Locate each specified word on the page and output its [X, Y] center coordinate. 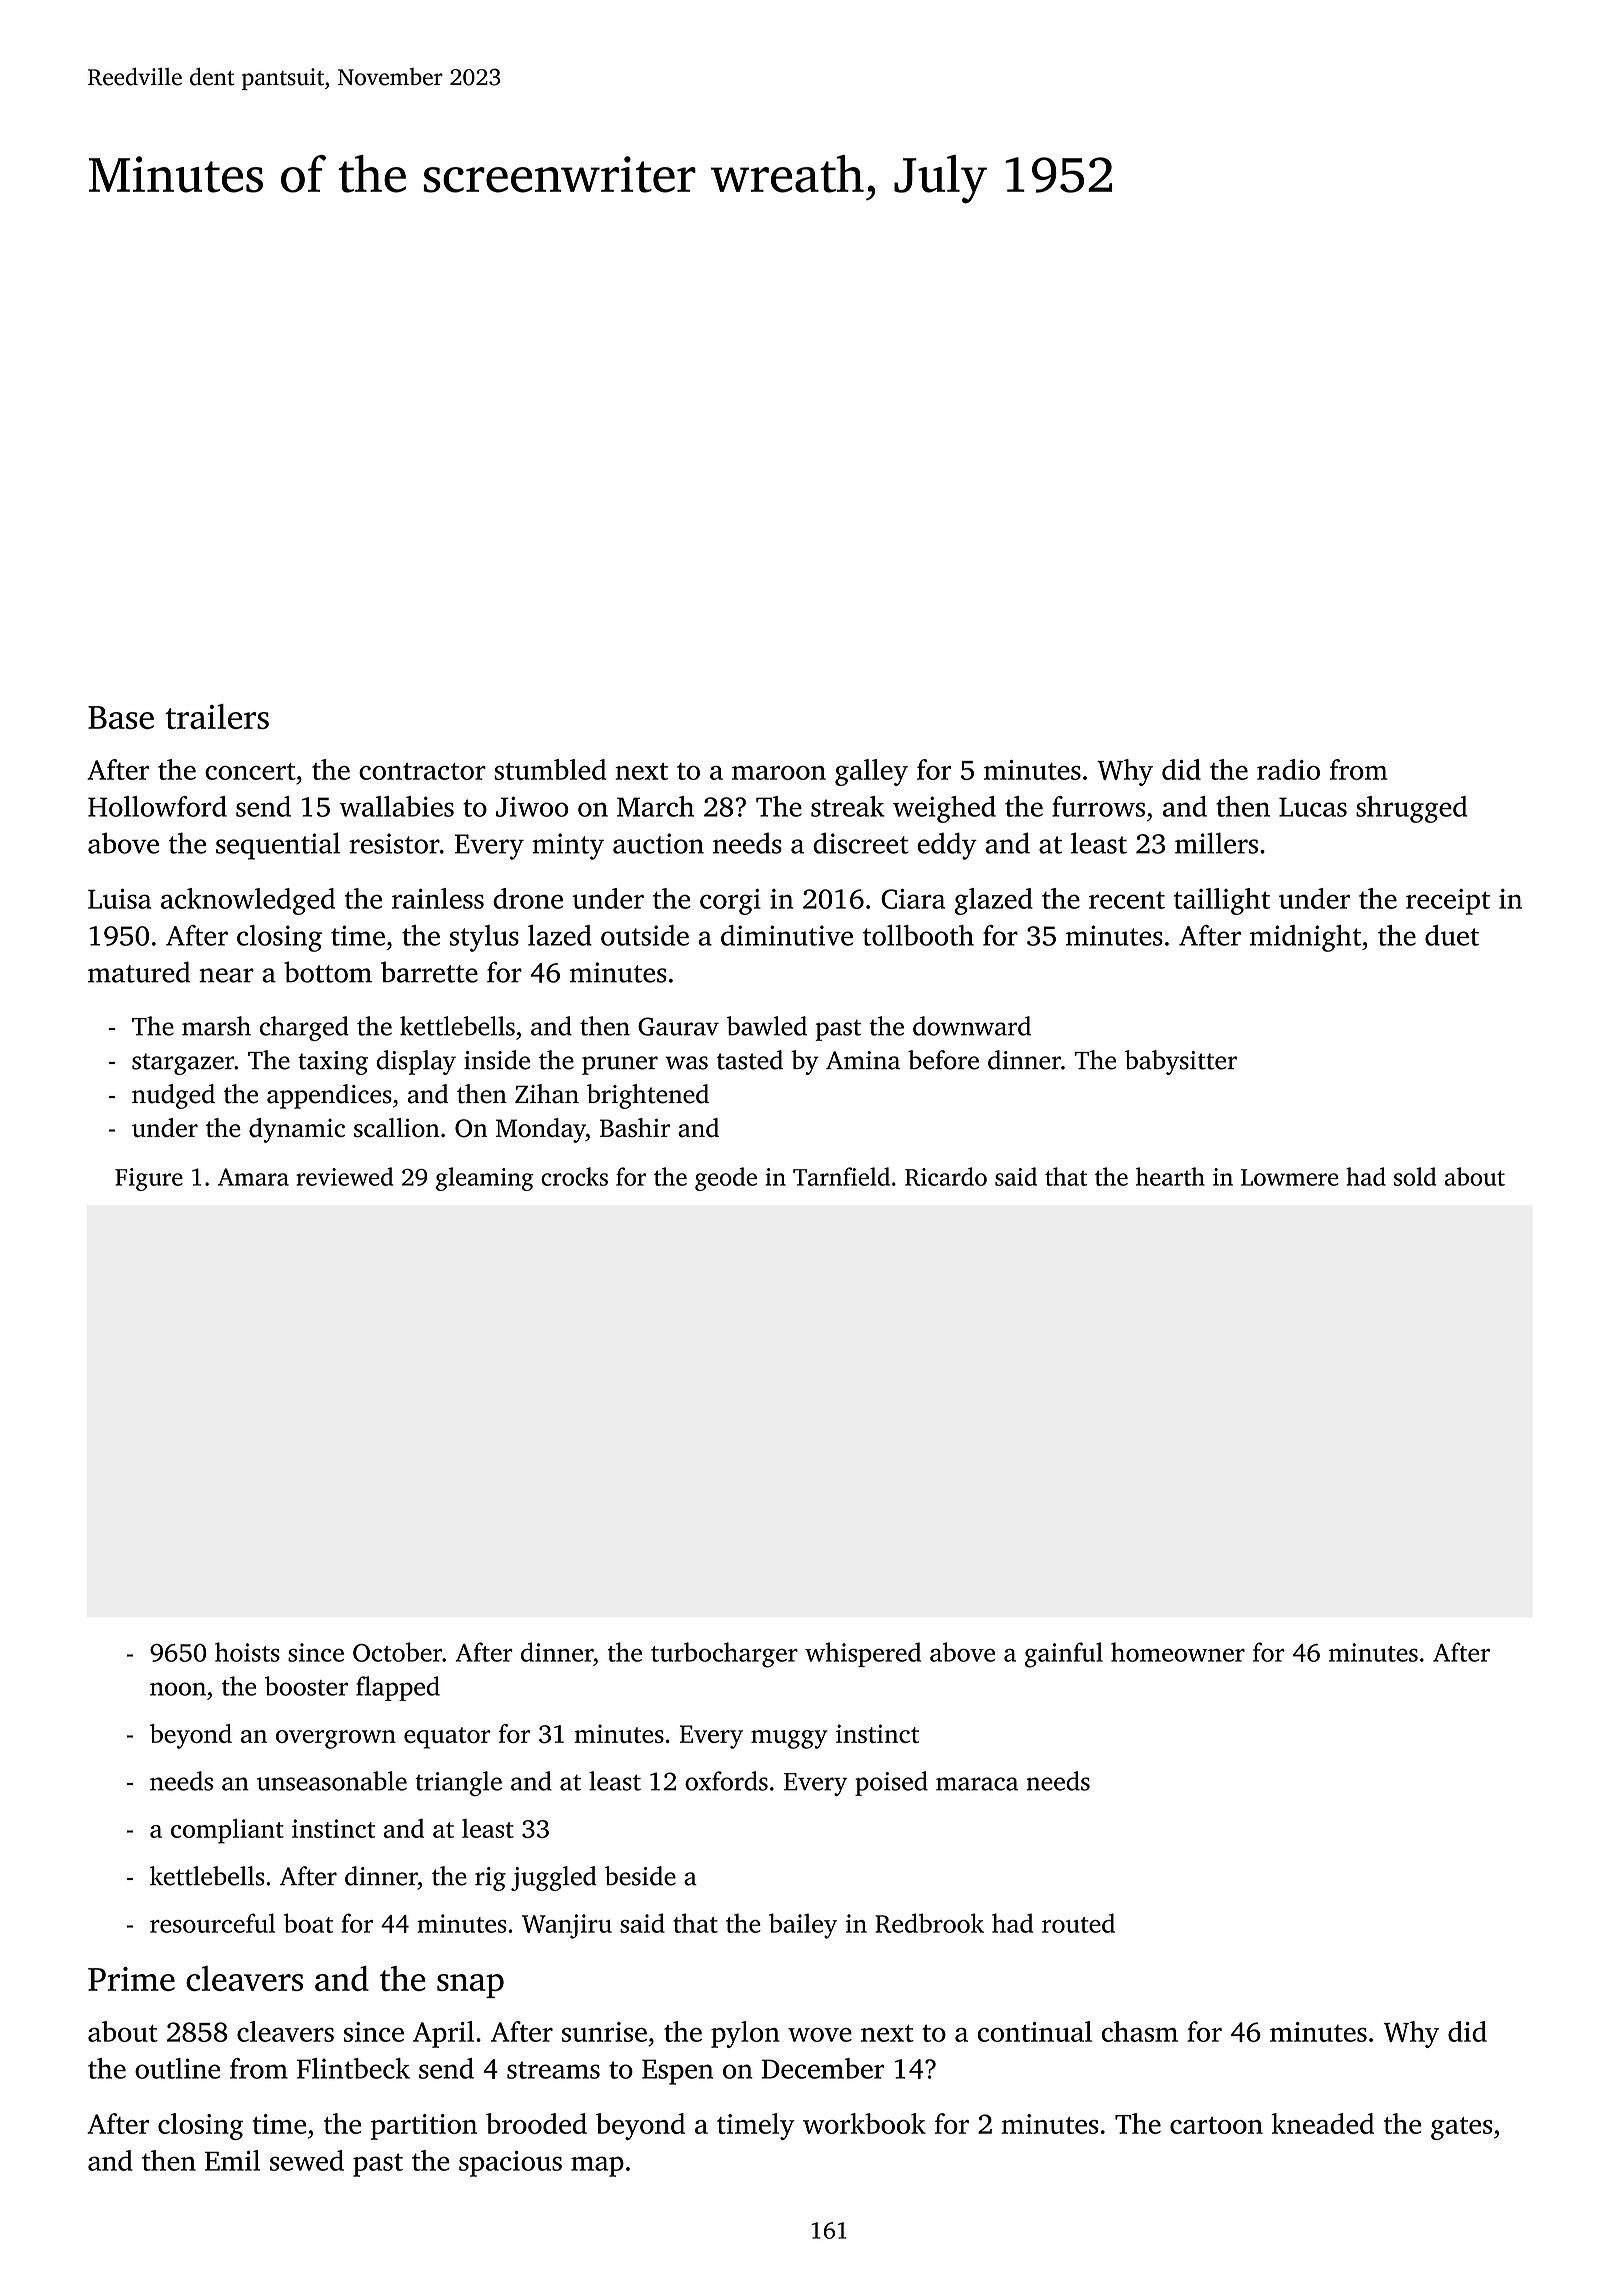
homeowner [1178, 1652]
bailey [803, 1926]
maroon [779, 773]
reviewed [344, 1176]
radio [1288, 769]
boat [308, 1923]
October [397, 1652]
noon [178, 1689]
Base [121, 717]
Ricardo [946, 1176]
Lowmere [1290, 1177]
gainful [1064, 1655]
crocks [574, 1176]
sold [1415, 1176]
